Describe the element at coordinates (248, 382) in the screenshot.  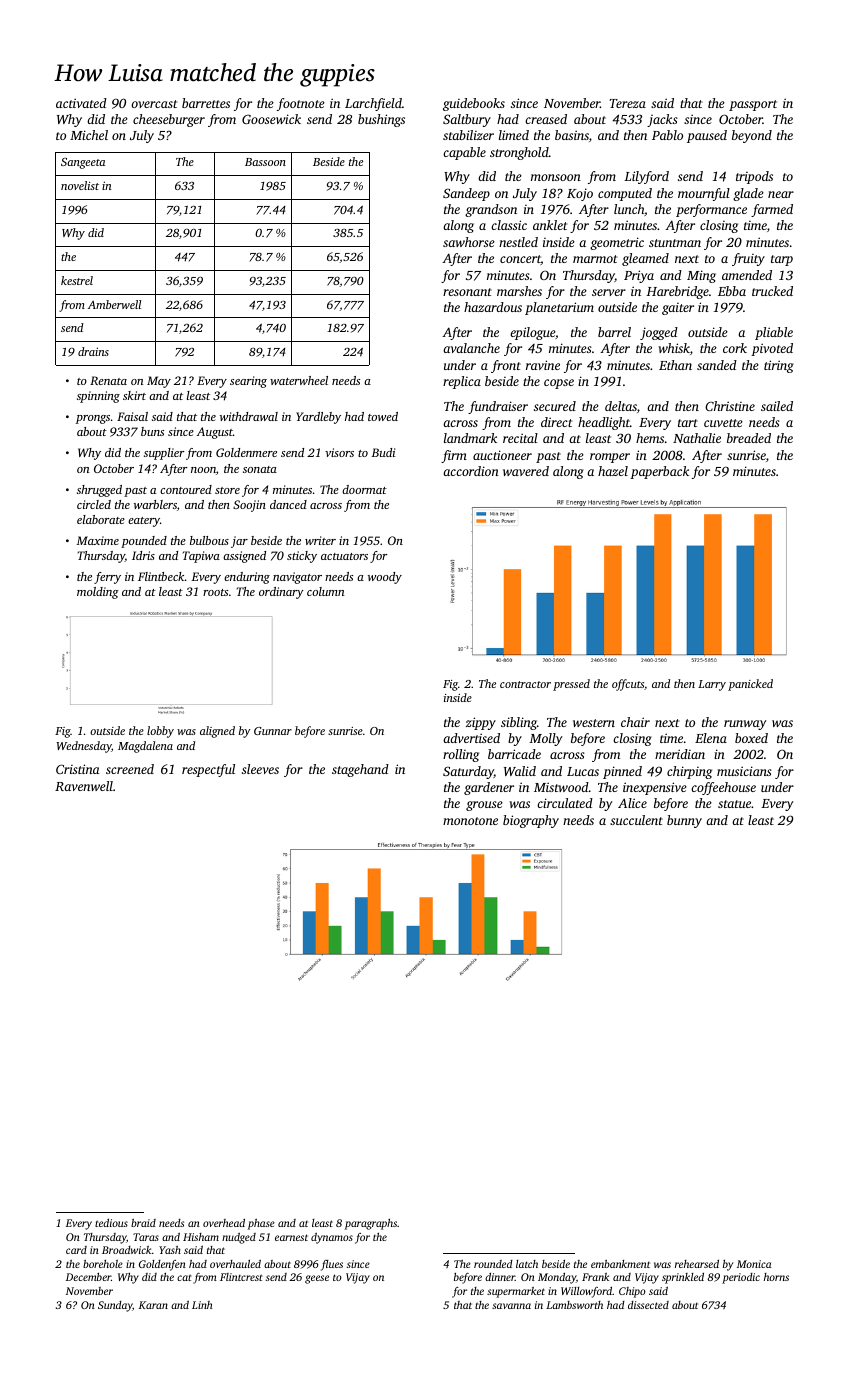
I see `searing` at that location.
